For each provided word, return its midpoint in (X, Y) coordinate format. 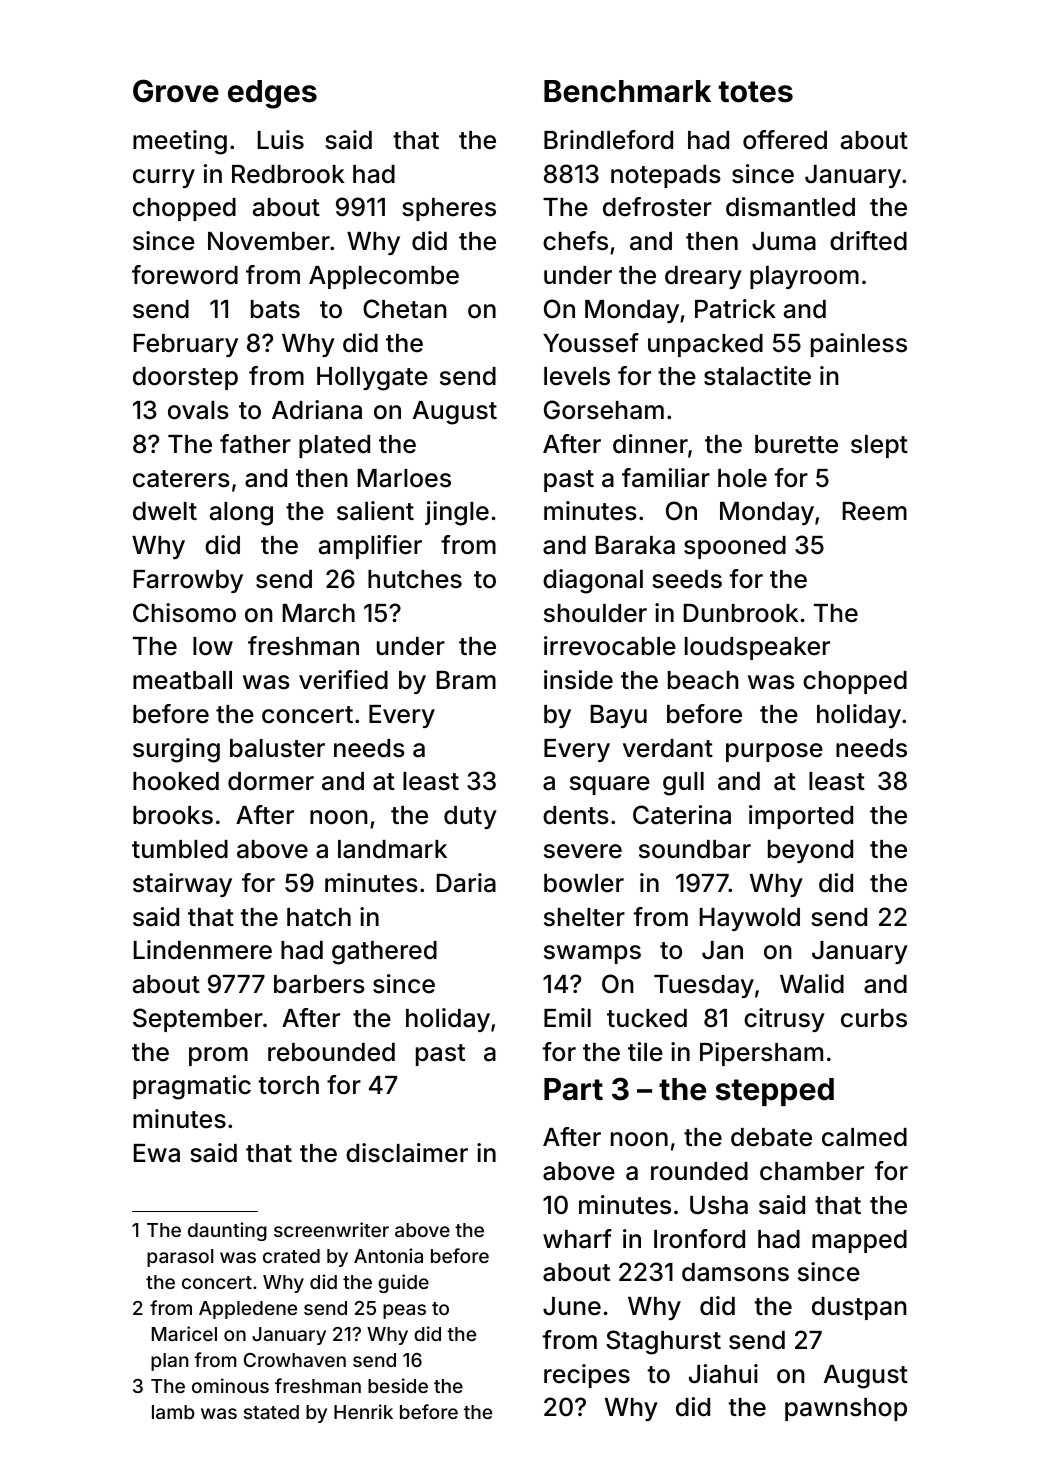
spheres (449, 209)
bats (275, 309)
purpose (774, 752)
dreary (703, 277)
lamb (173, 1412)
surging (176, 750)
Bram (466, 680)
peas (404, 1311)
